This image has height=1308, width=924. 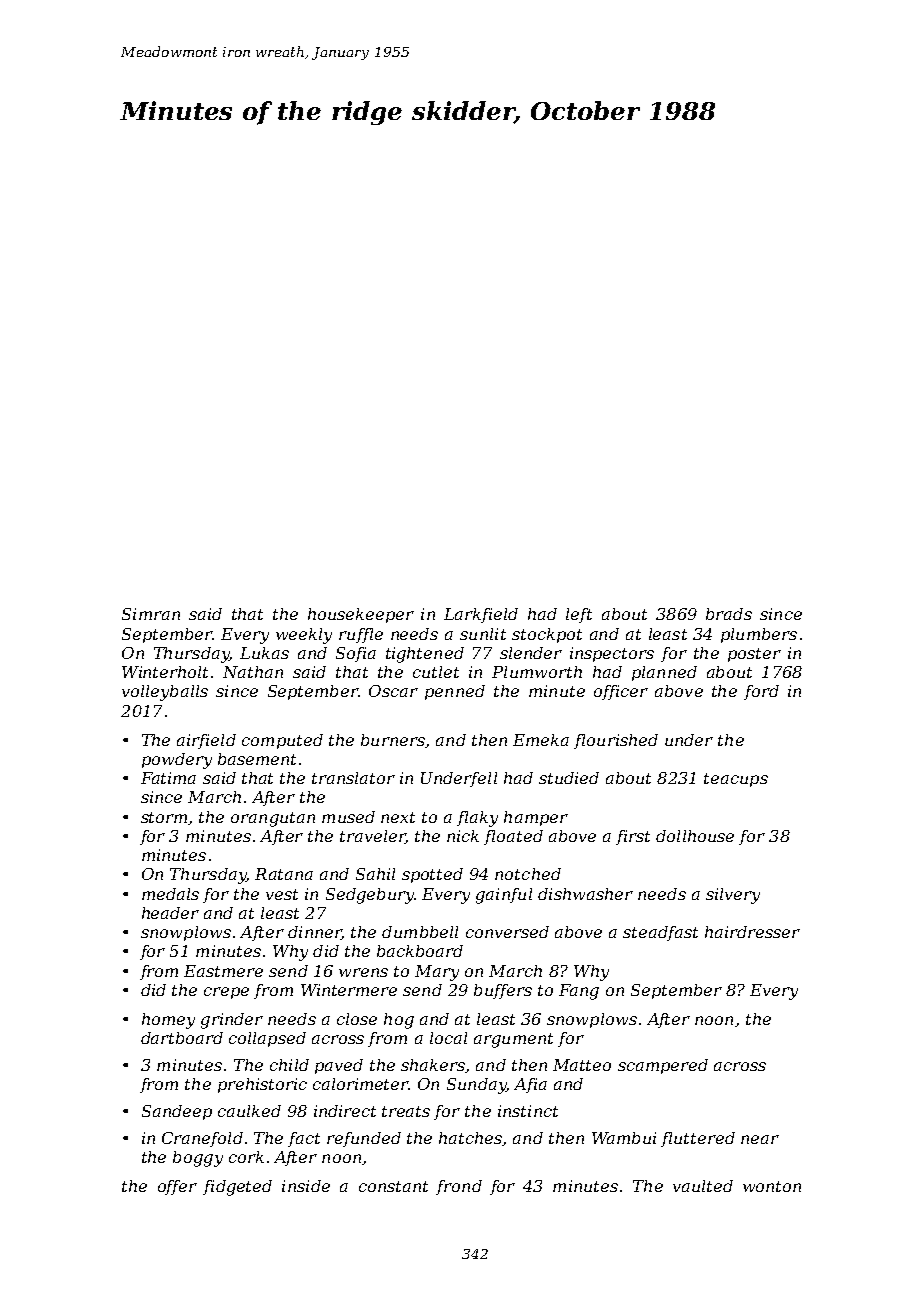 I want to click on Eastmere, so click(x=223, y=971).
